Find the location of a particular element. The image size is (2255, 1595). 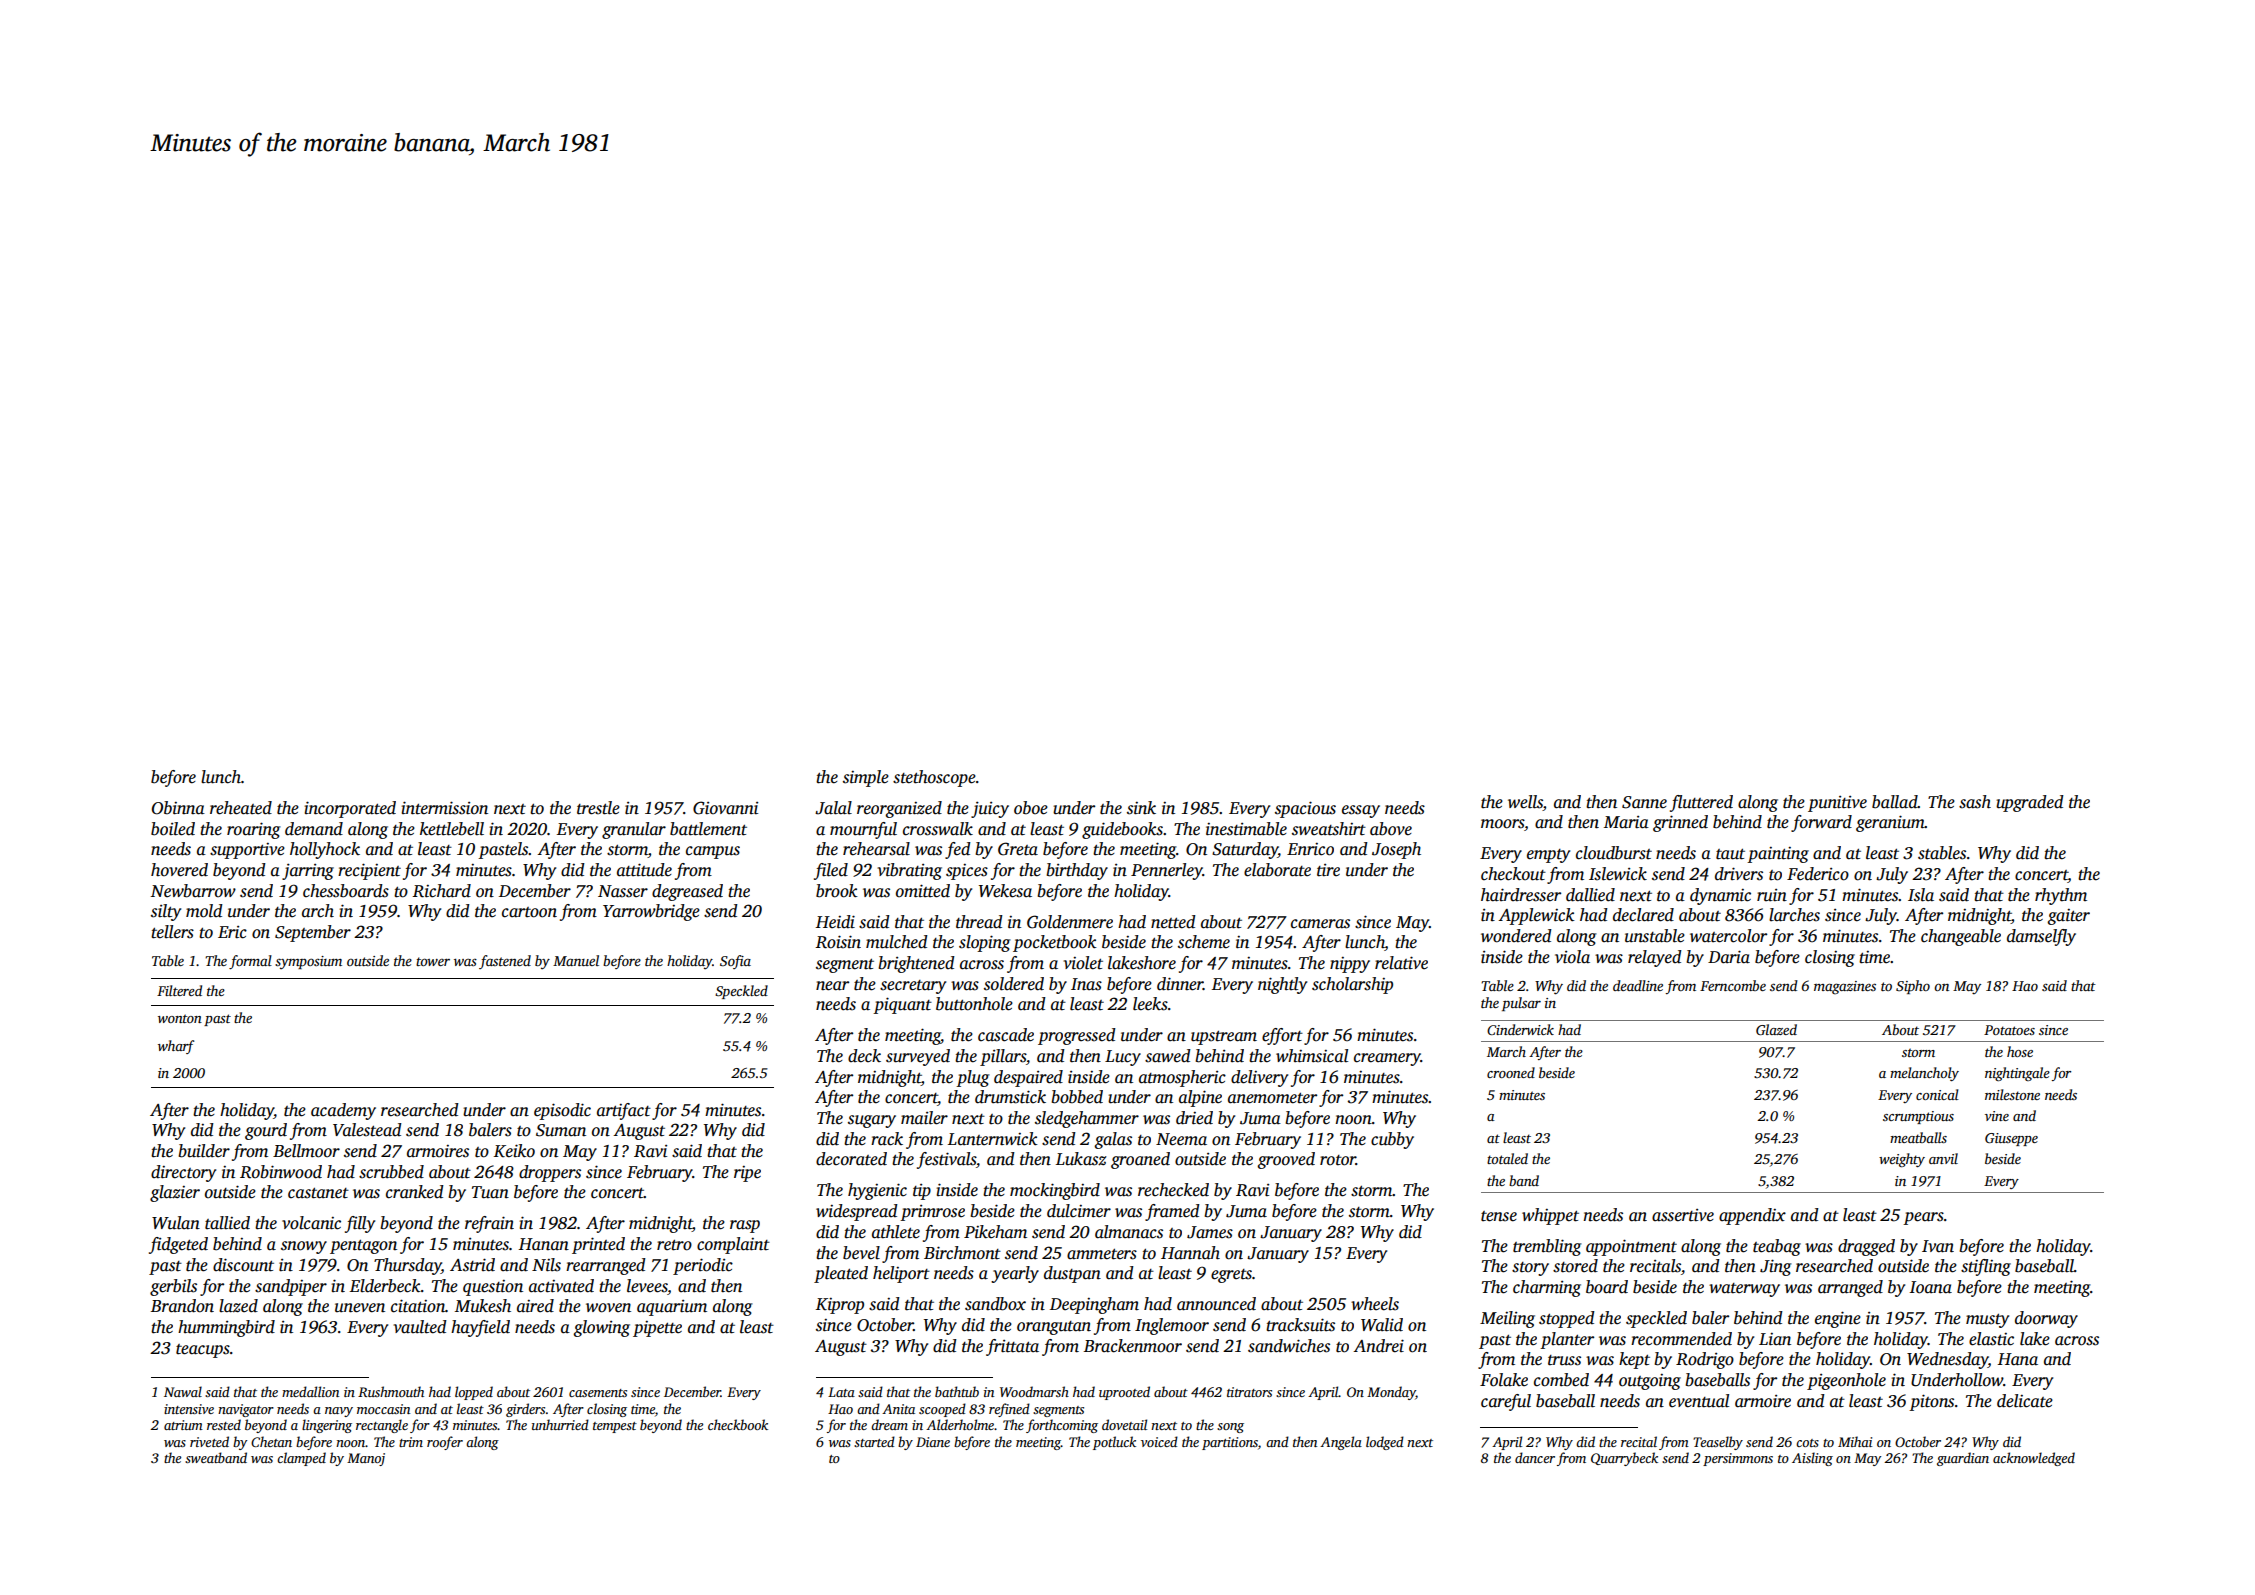

pears is located at coordinates (1923, 1218).
